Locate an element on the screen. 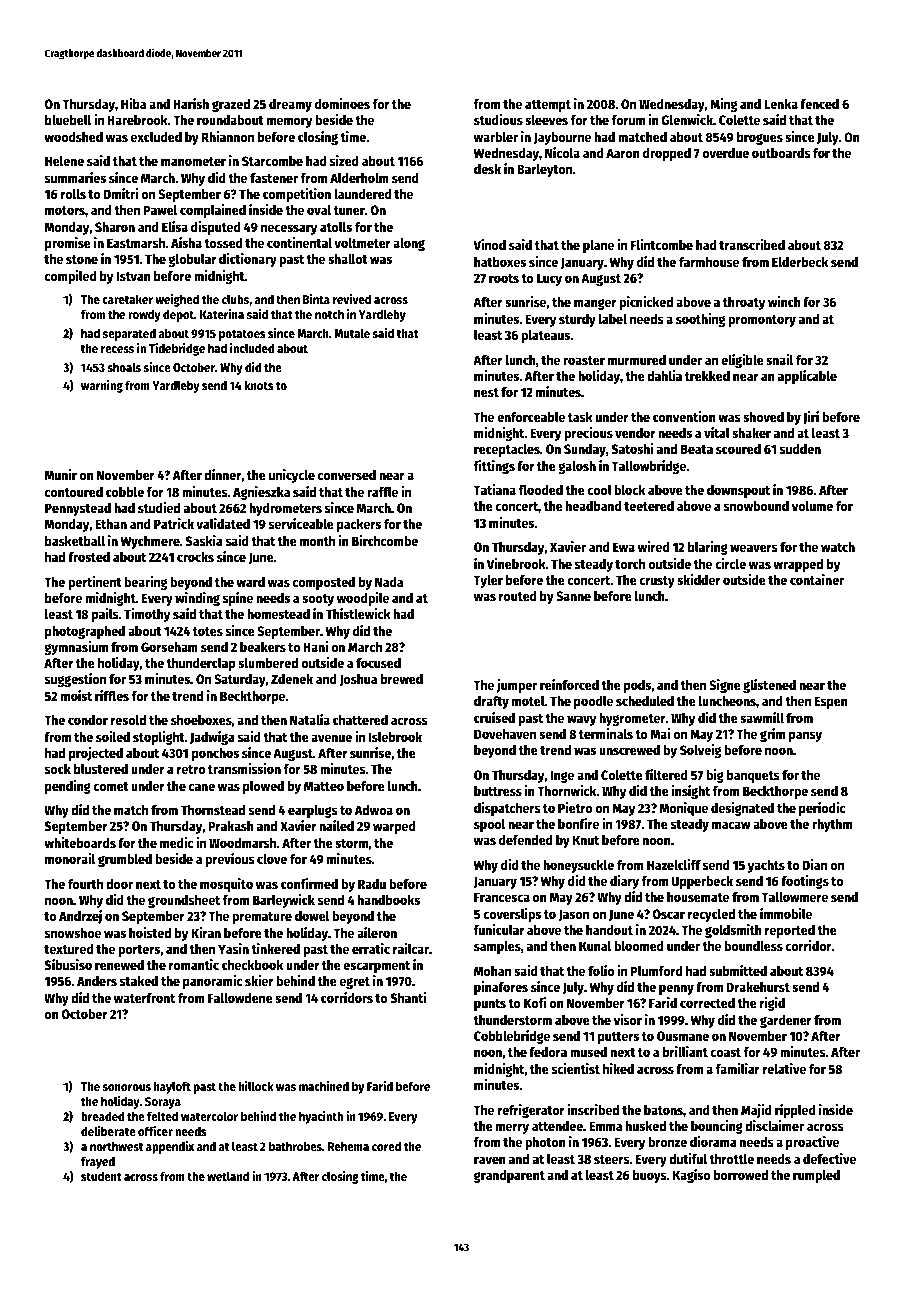 The image size is (908, 1316). shoeboxes is located at coordinates (201, 720).
